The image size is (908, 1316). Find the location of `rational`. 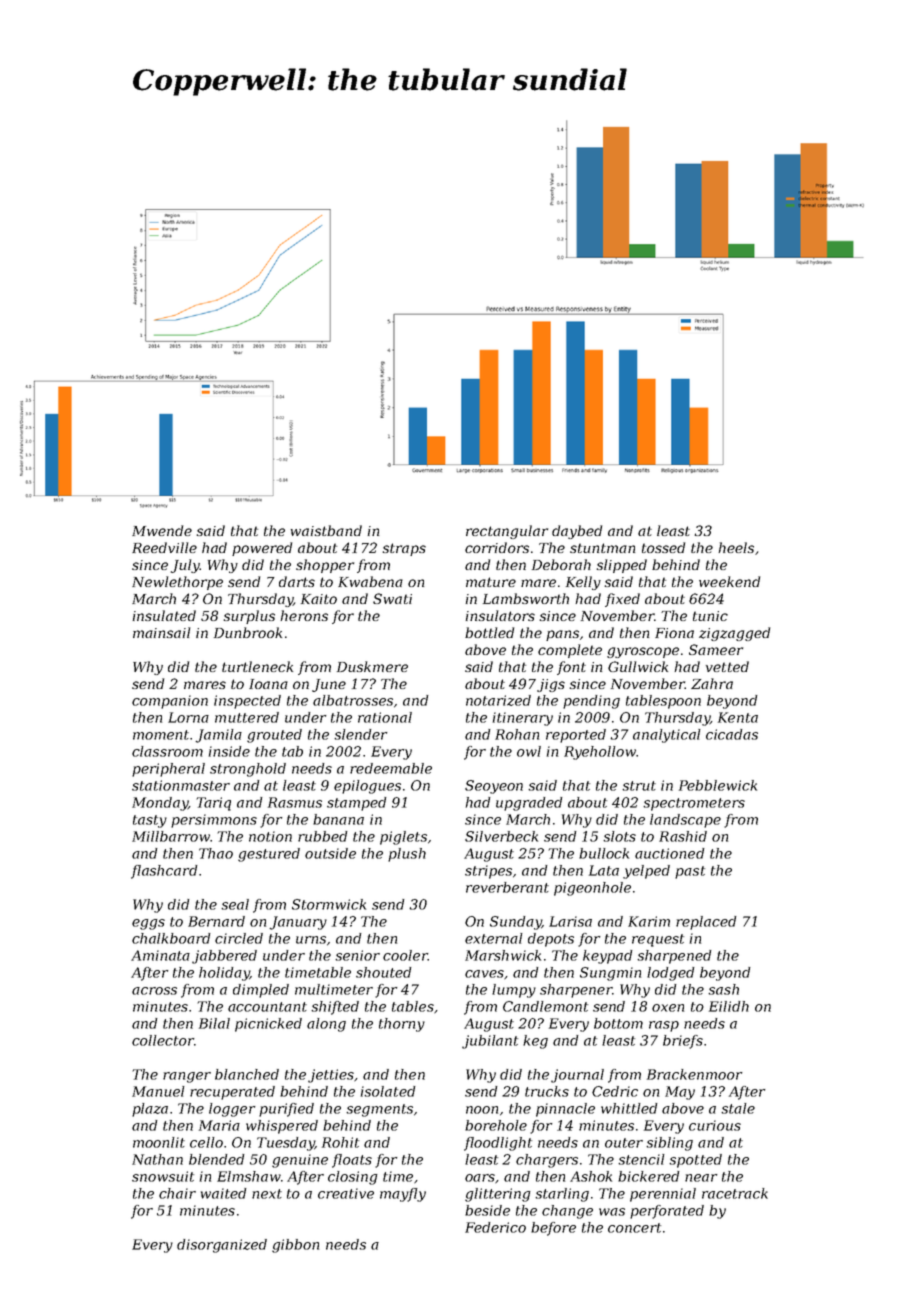

rational is located at coordinates (385, 717).
